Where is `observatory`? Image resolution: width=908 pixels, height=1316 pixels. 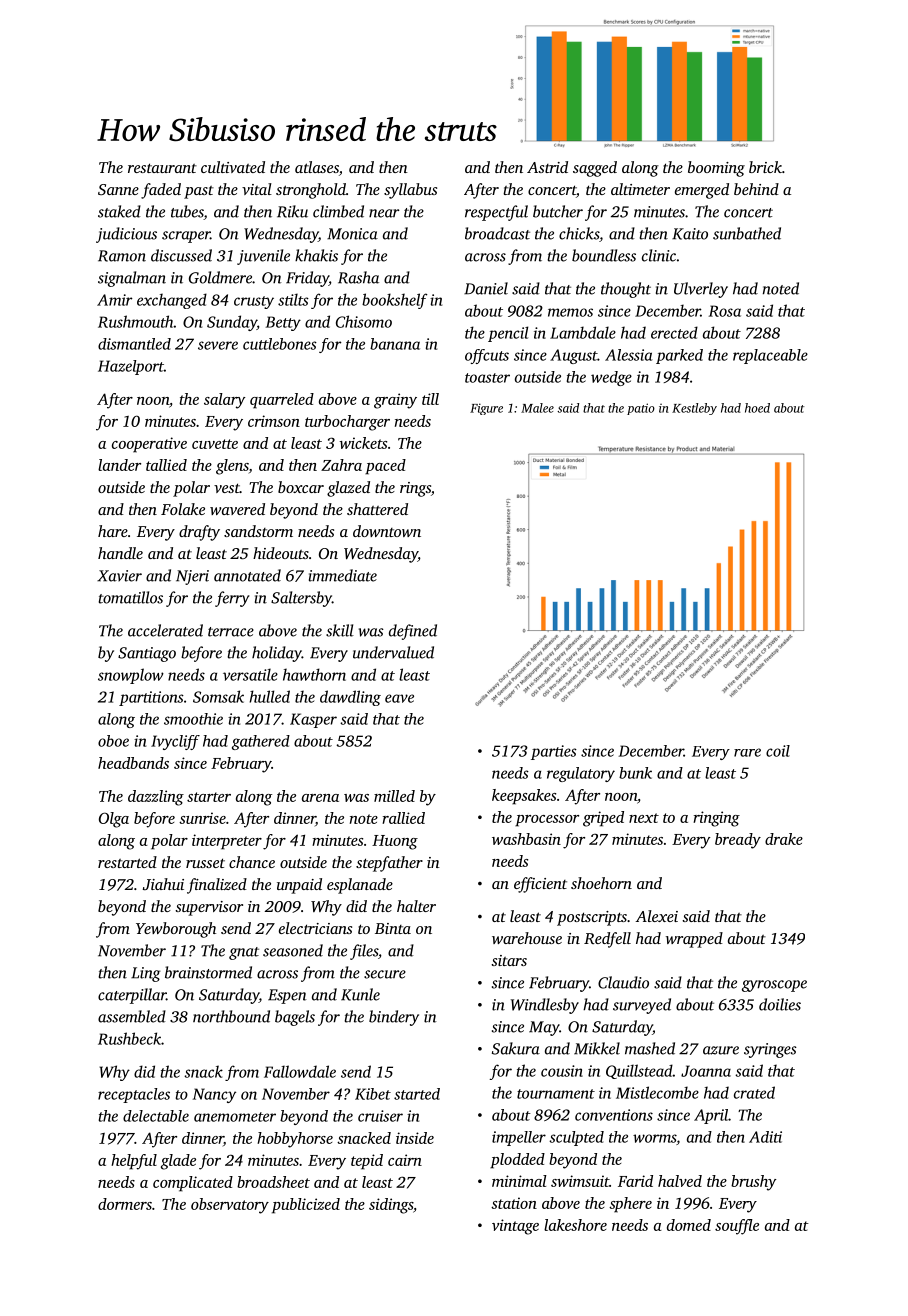 observatory is located at coordinates (230, 1206).
